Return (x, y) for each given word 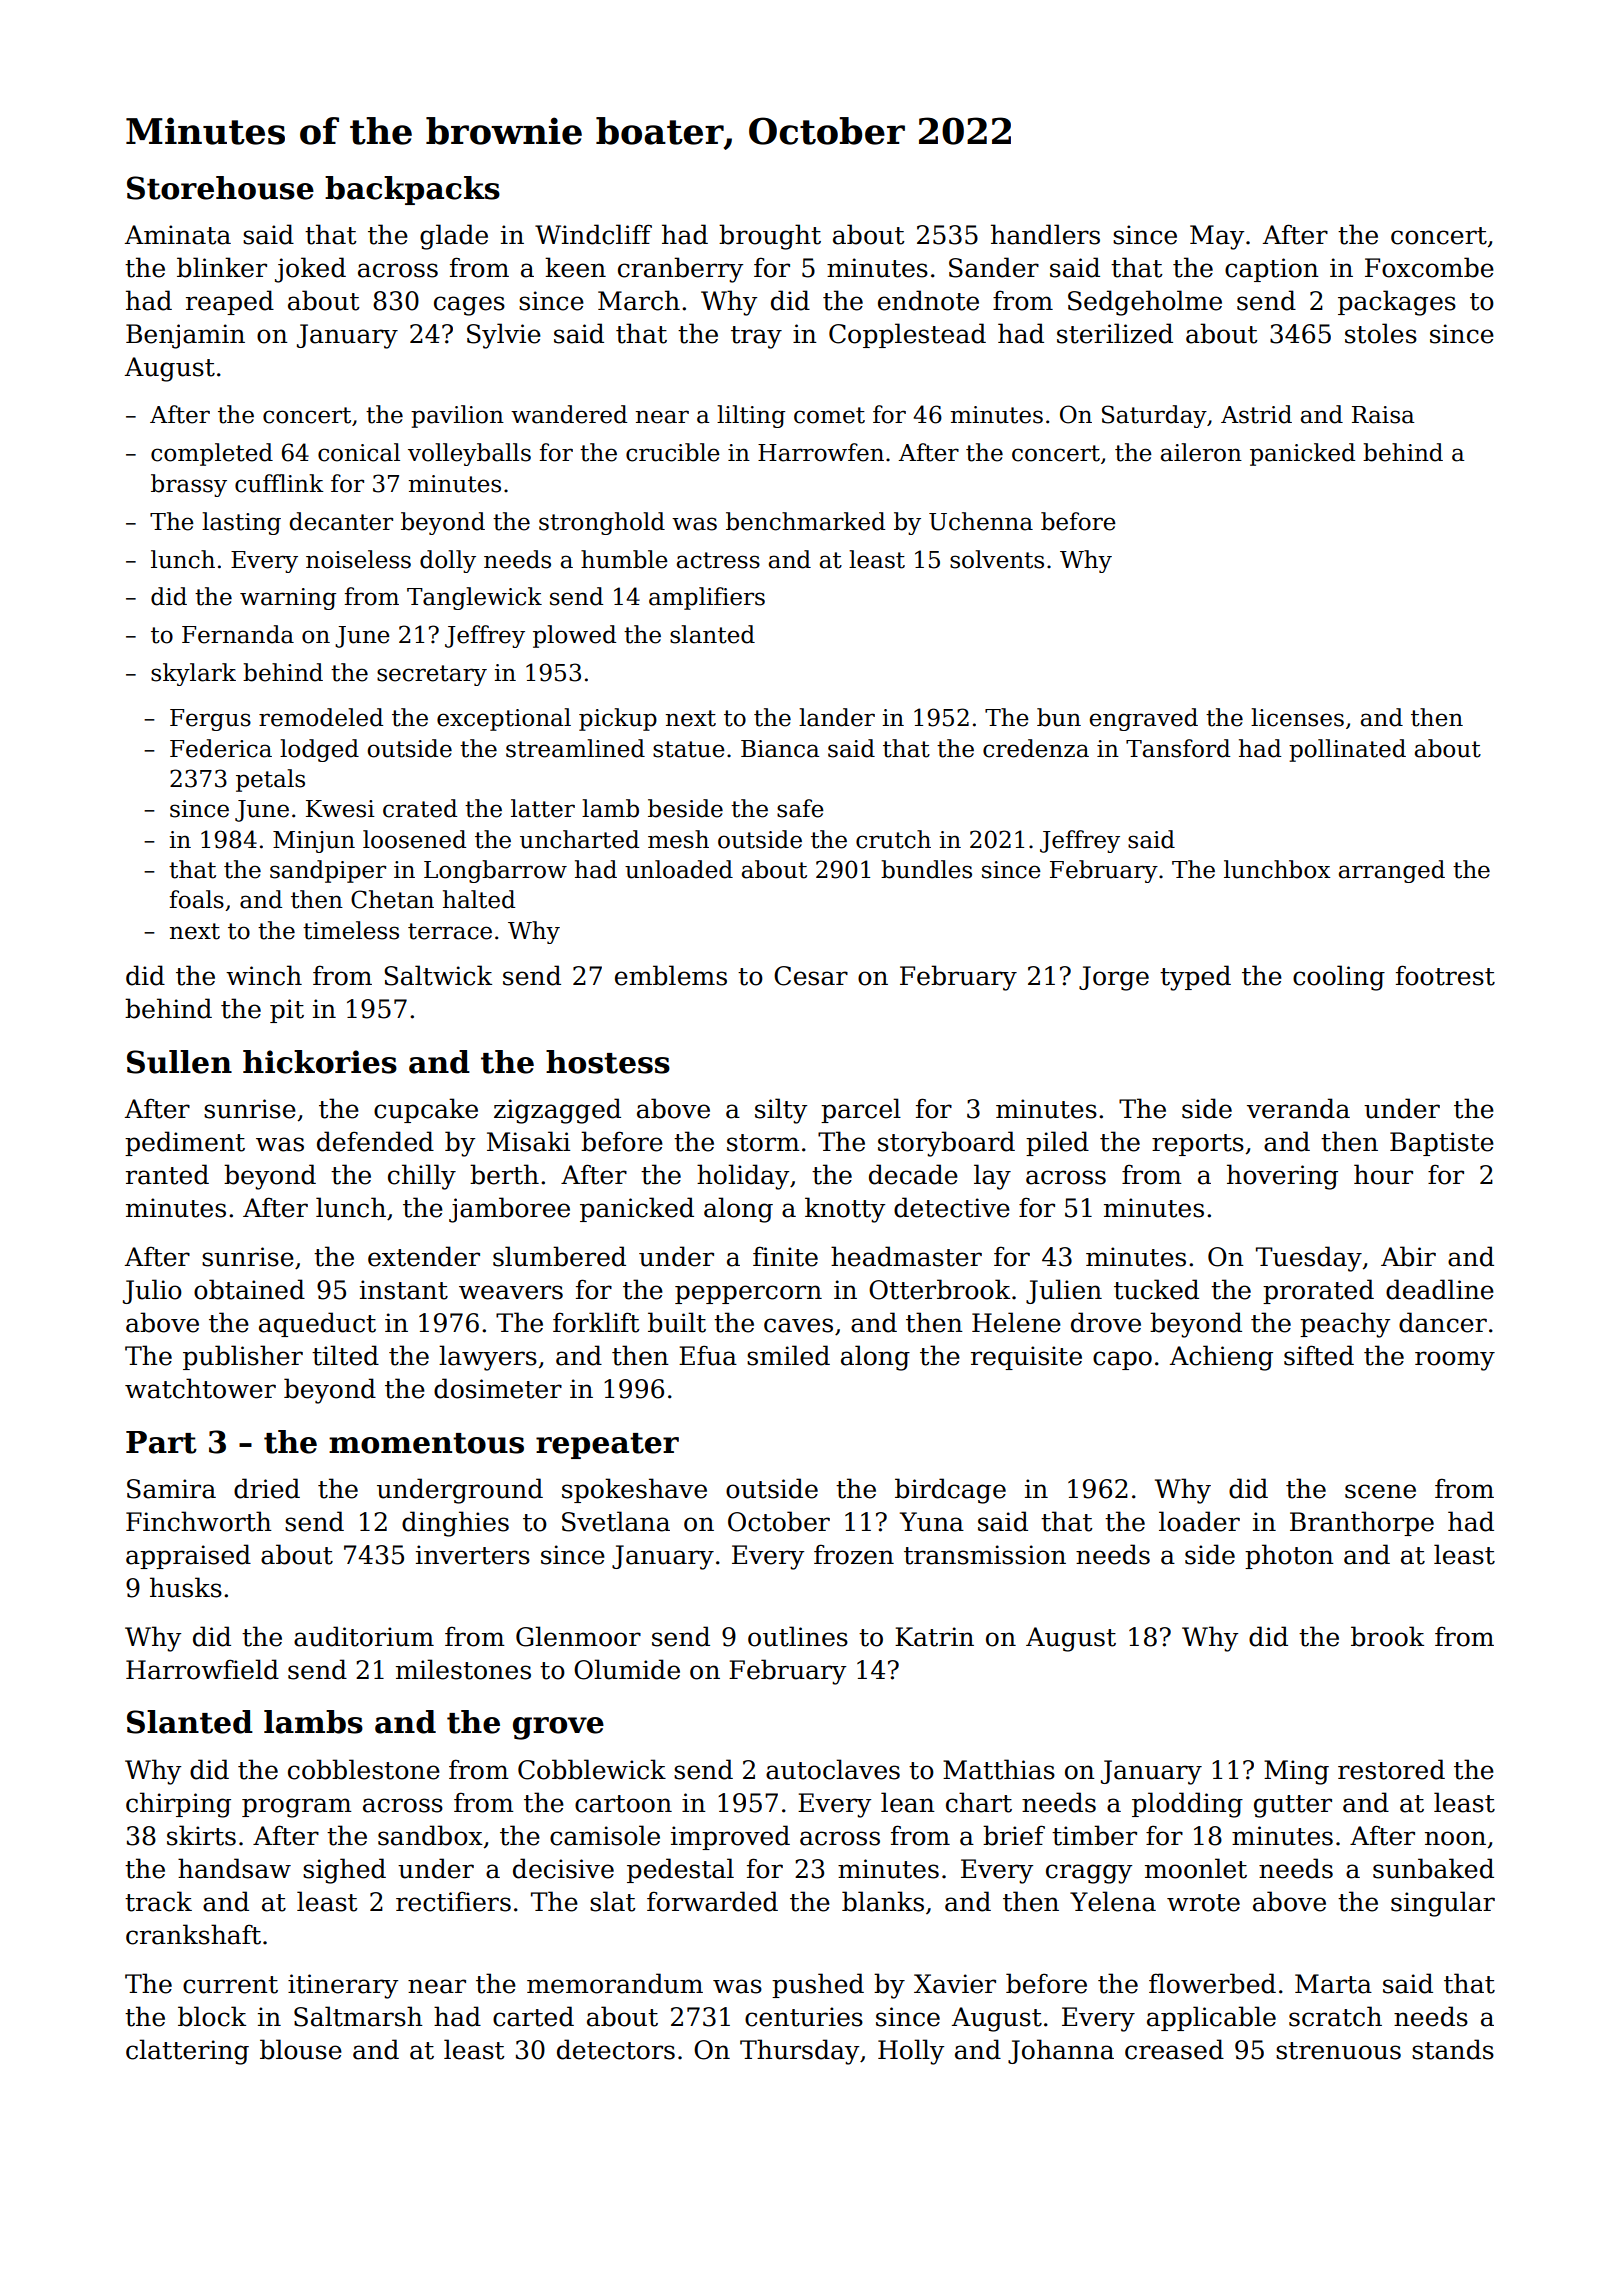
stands (1453, 2049)
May (1217, 237)
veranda (1298, 1108)
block (212, 2016)
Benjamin (185, 336)
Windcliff (593, 234)
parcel (861, 1110)
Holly (911, 2052)
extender (424, 1256)
